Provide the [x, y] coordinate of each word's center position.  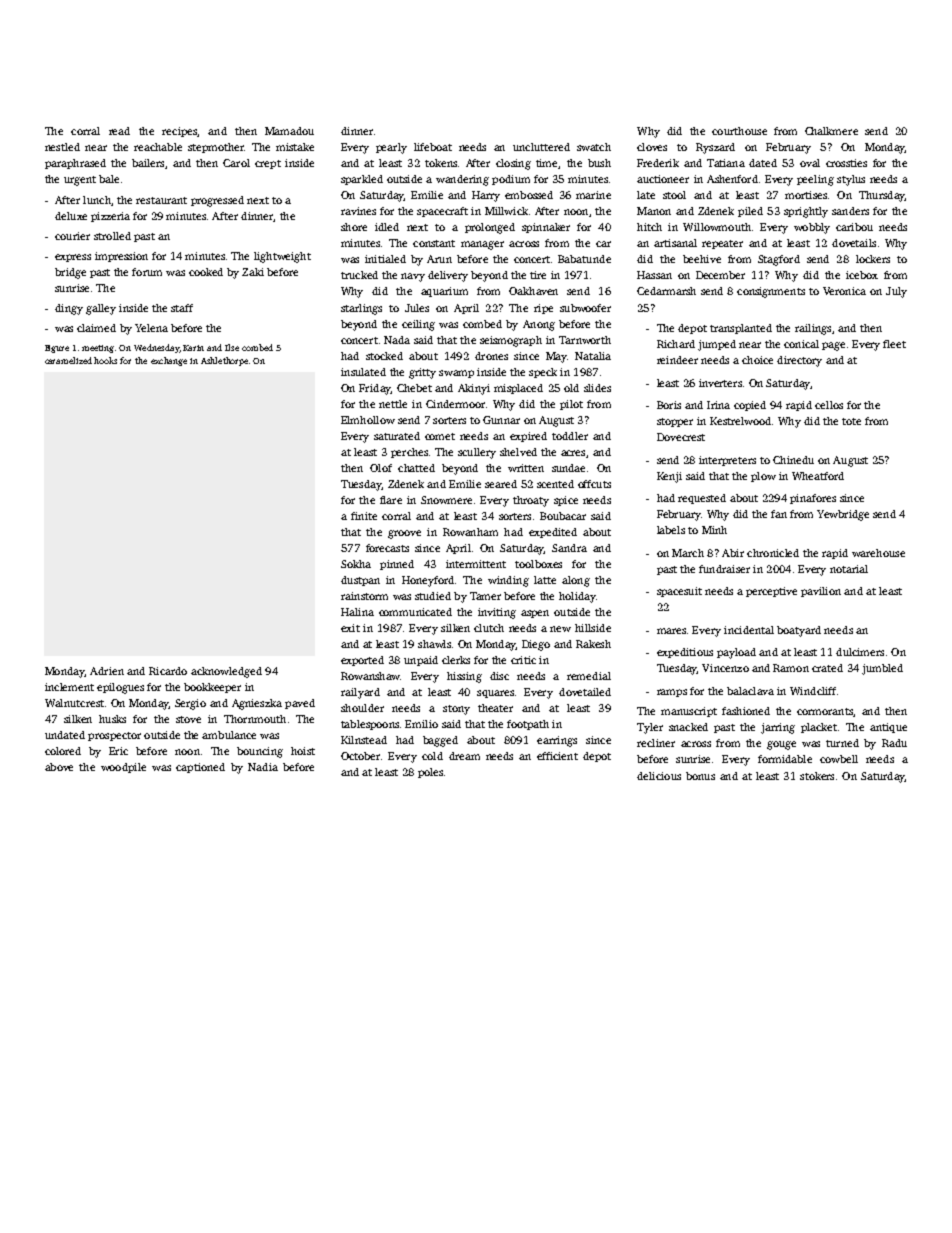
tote [851, 421]
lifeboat [433, 147]
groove [404, 534]
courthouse [739, 131]
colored [63, 751]
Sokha [356, 564]
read [119, 131]
